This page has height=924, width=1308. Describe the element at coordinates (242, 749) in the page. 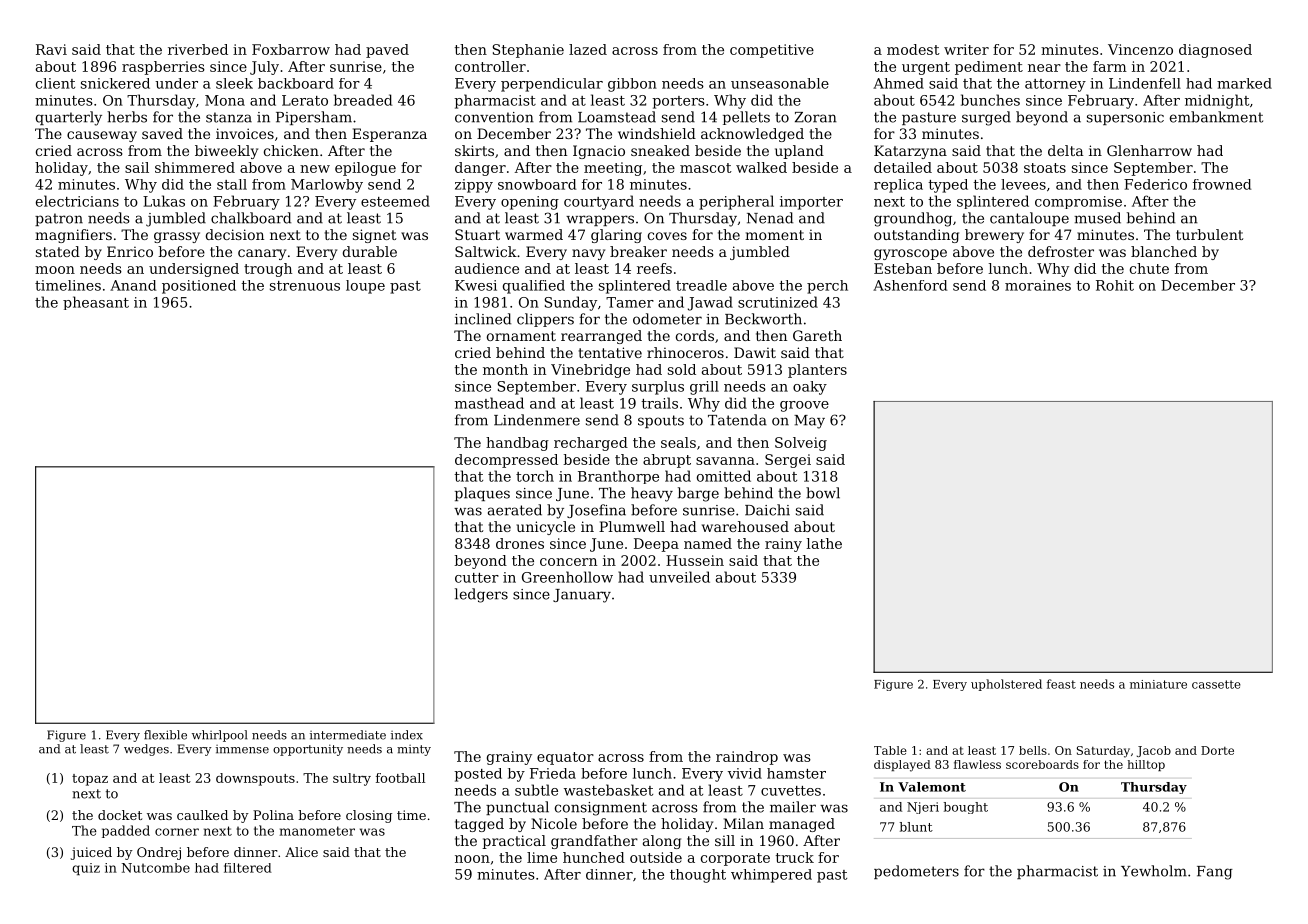

I see `immense` at that location.
